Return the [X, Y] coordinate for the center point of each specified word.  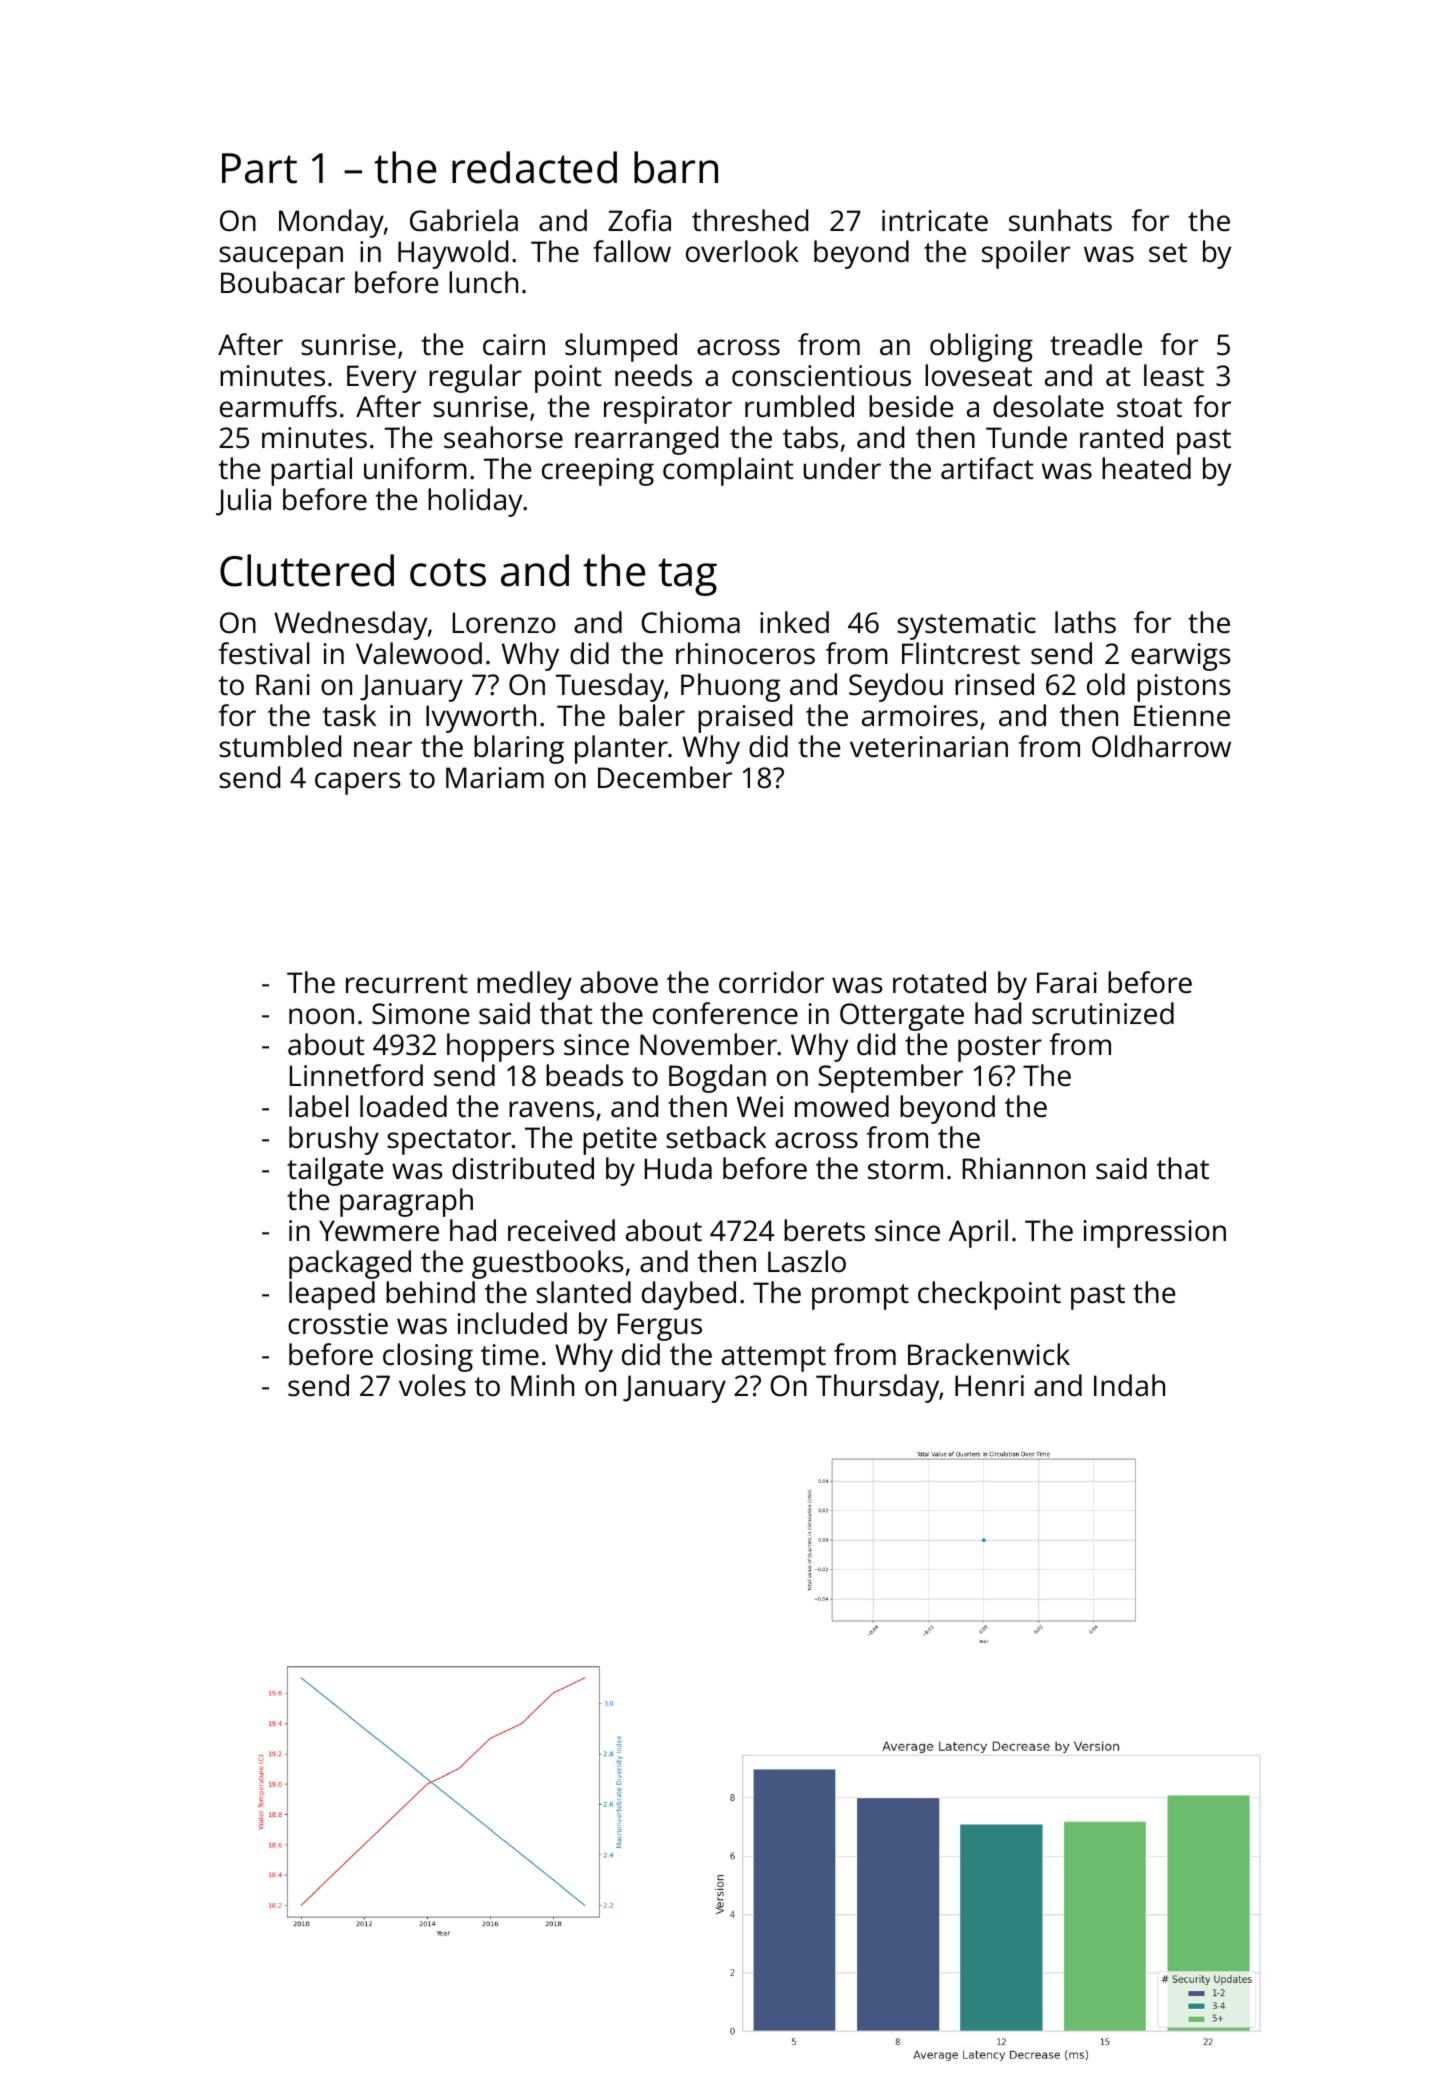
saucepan [281, 257]
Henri [989, 1386]
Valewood [419, 653]
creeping [598, 472]
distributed [523, 1168]
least [1174, 375]
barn [676, 167]
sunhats [1060, 220]
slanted [583, 1292]
